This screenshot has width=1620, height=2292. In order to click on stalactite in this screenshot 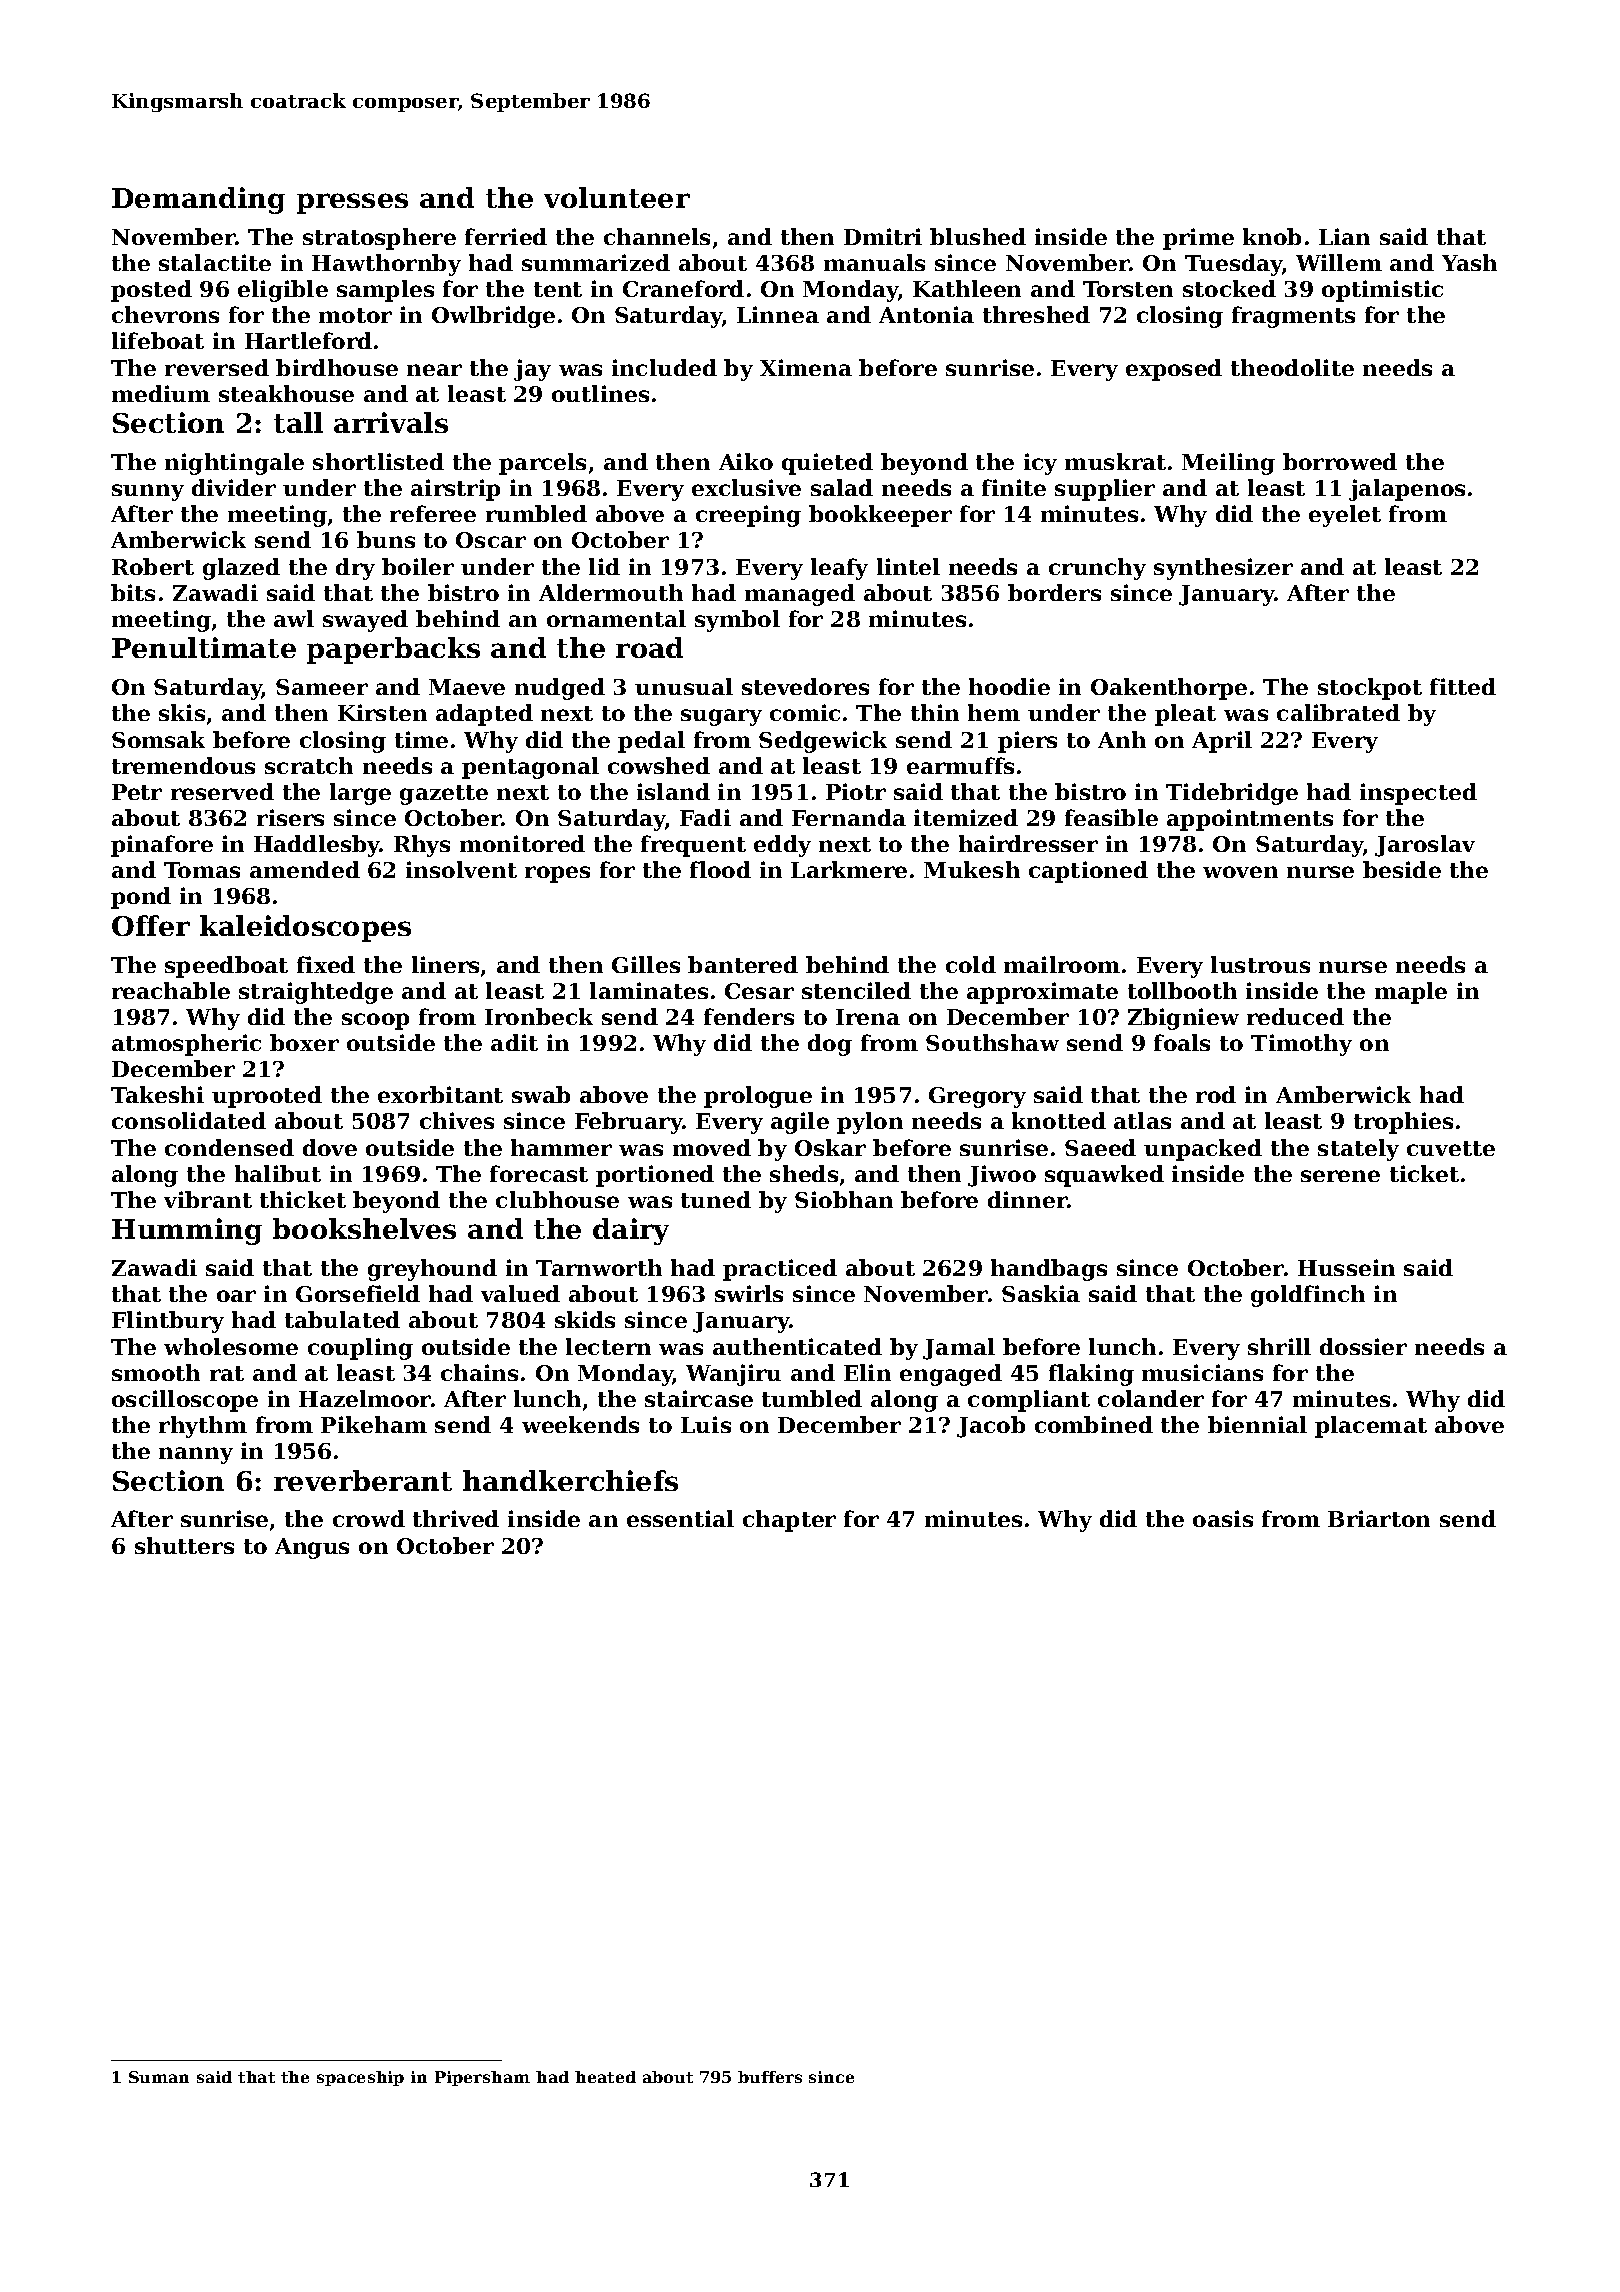, I will do `click(215, 262)`.
